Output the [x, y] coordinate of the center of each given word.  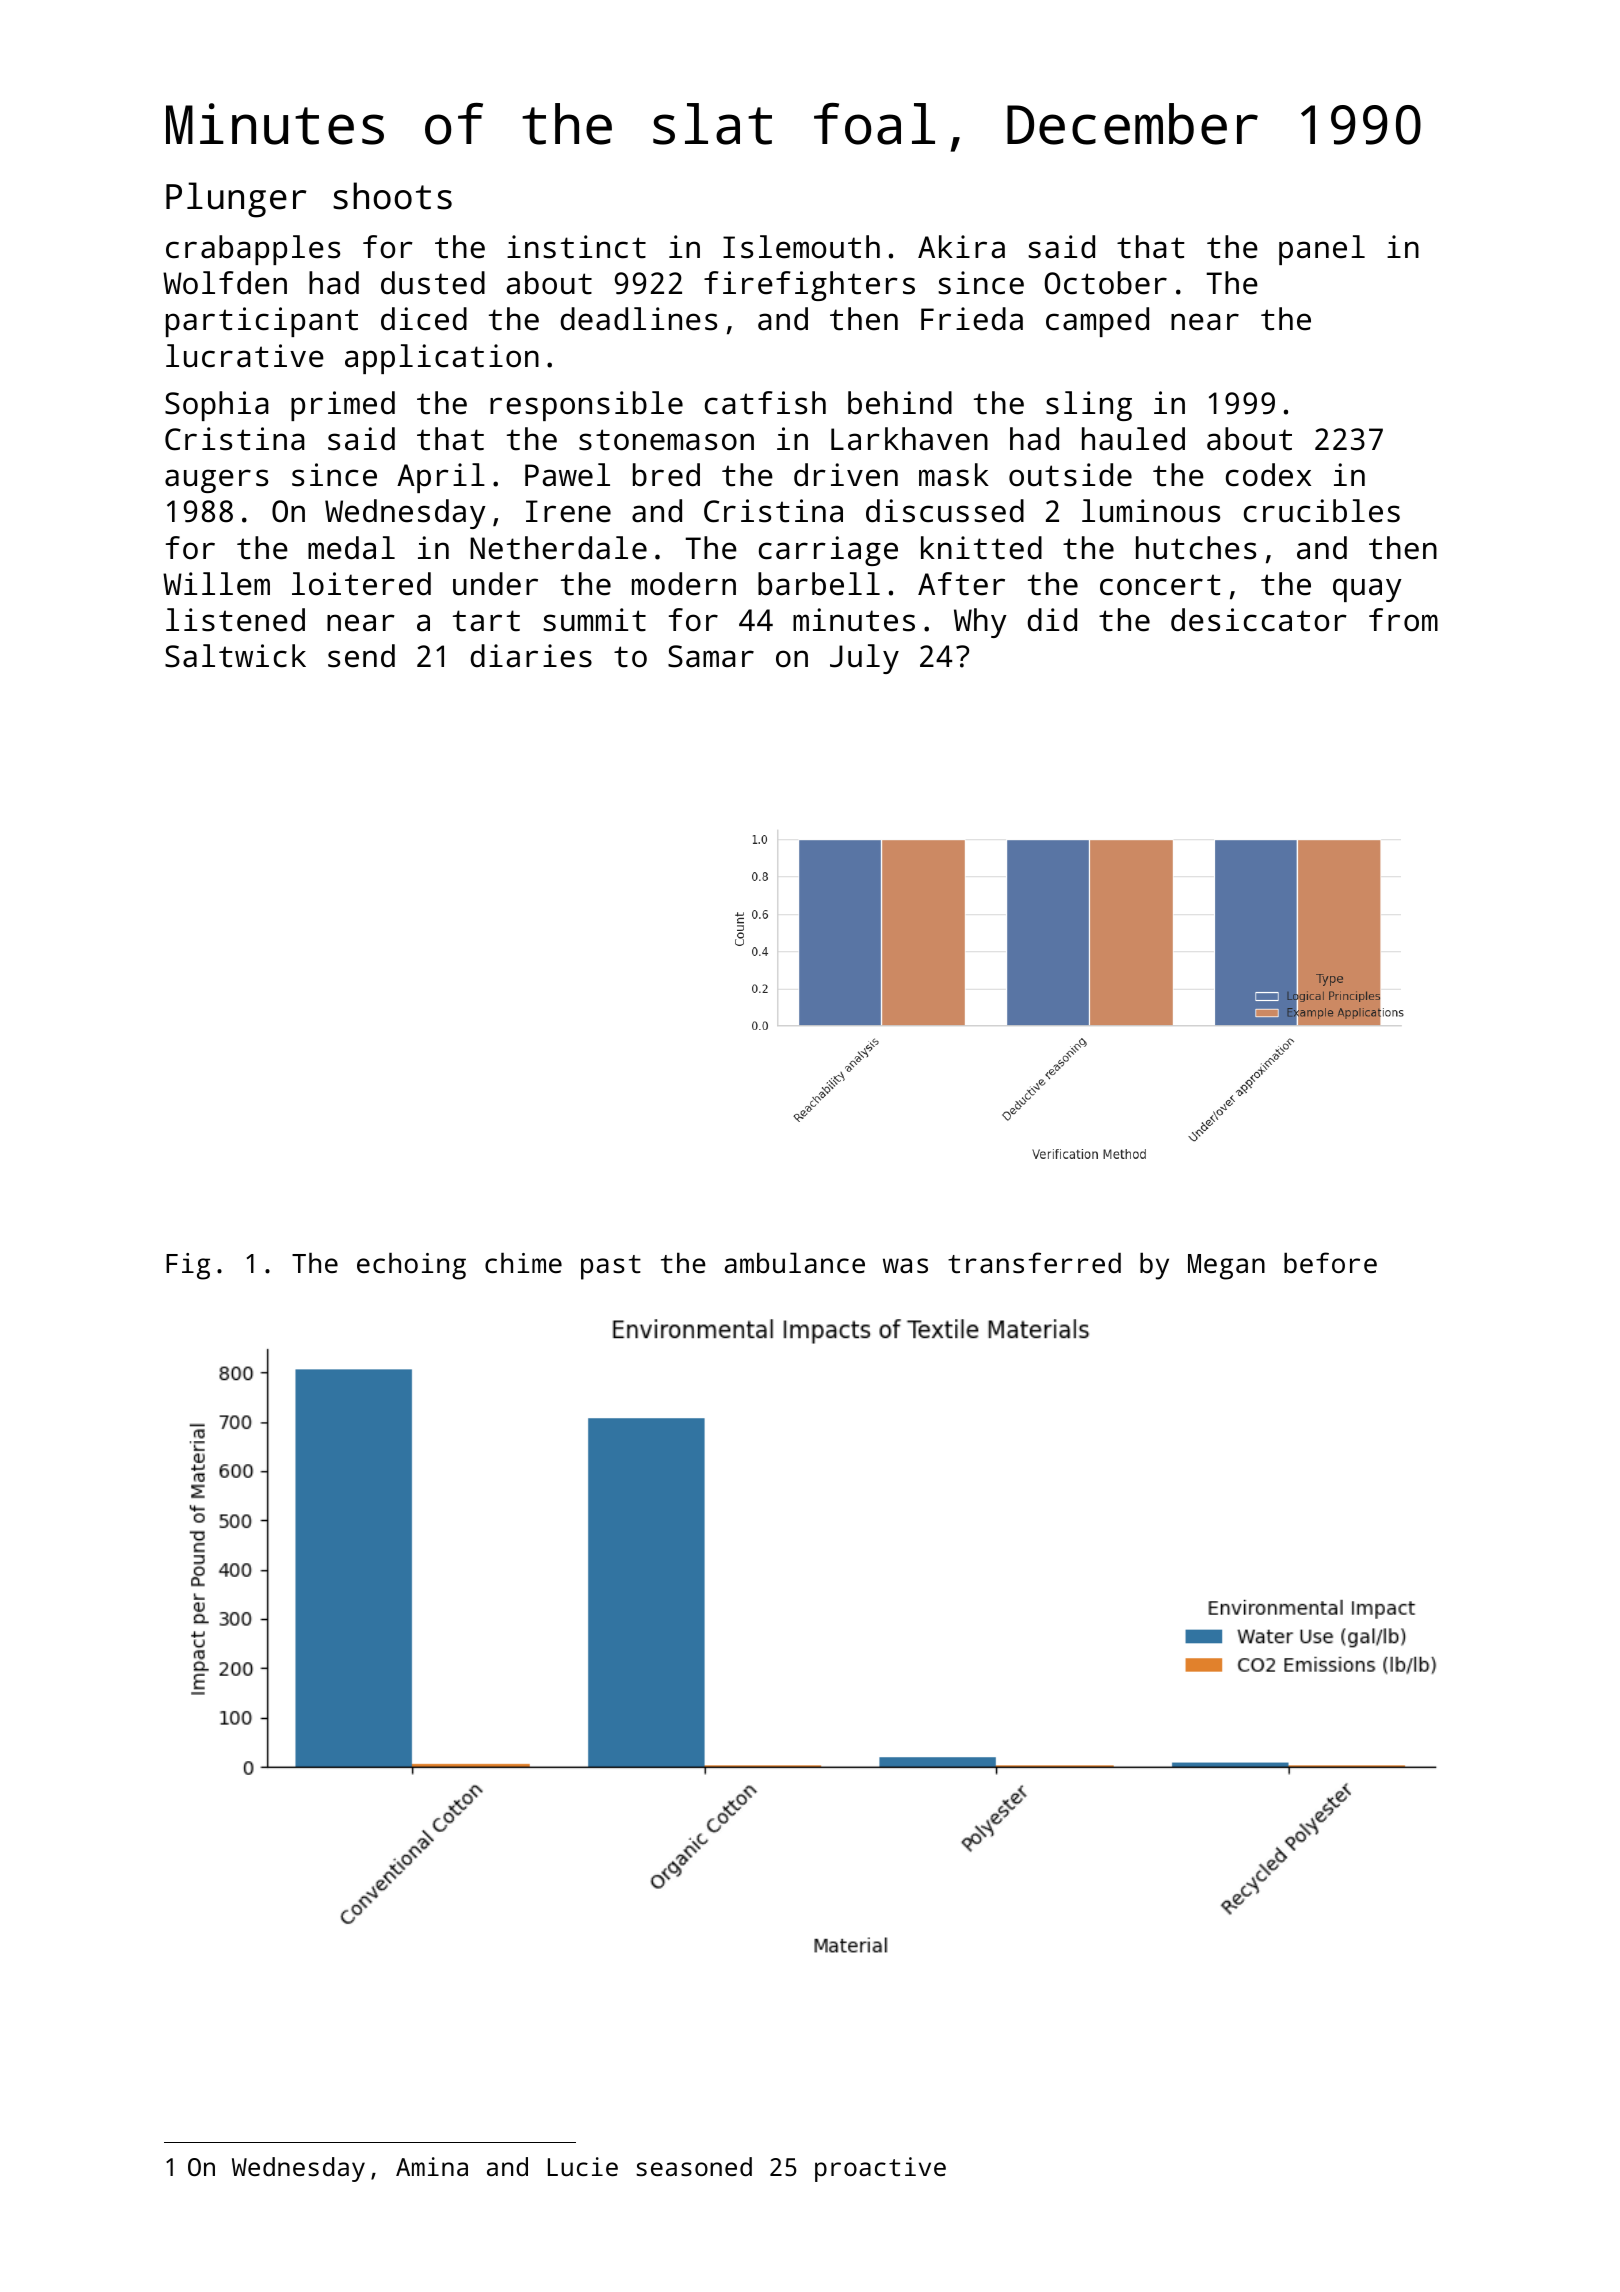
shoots [392, 196]
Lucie [583, 2166]
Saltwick [235, 656]
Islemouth [801, 247]
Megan [1226, 1267]
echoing [411, 1266]
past [611, 1267]
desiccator [1259, 620]
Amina [432, 2166]
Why [980, 623]
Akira [961, 247]
